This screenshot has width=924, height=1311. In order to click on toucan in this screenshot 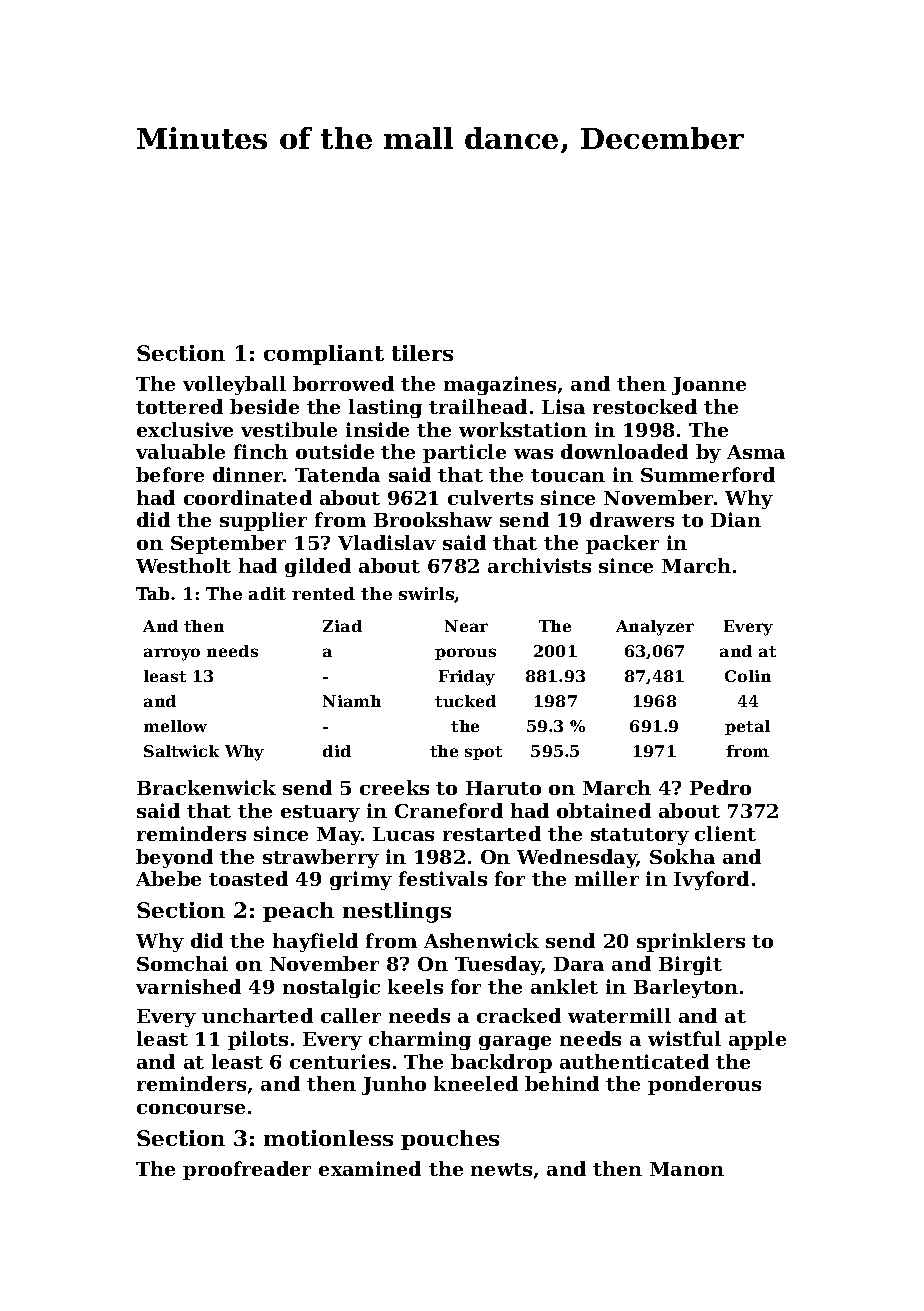, I will do `click(568, 475)`.
